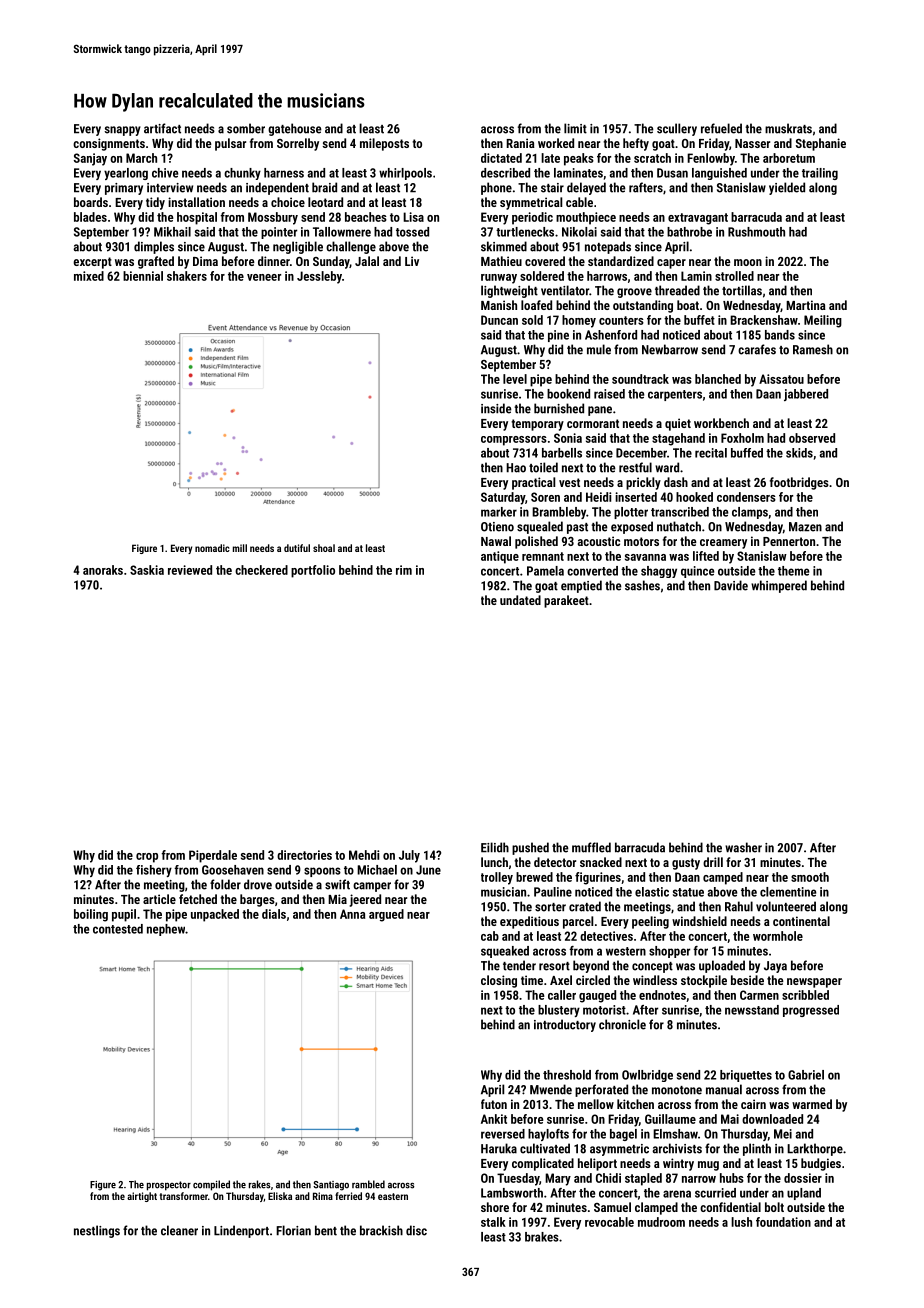 The height and width of the screenshot is (1308, 924). What do you see at coordinates (384, 144) in the screenshot?
I see `mileposts` at bounding box center [384, 144].
